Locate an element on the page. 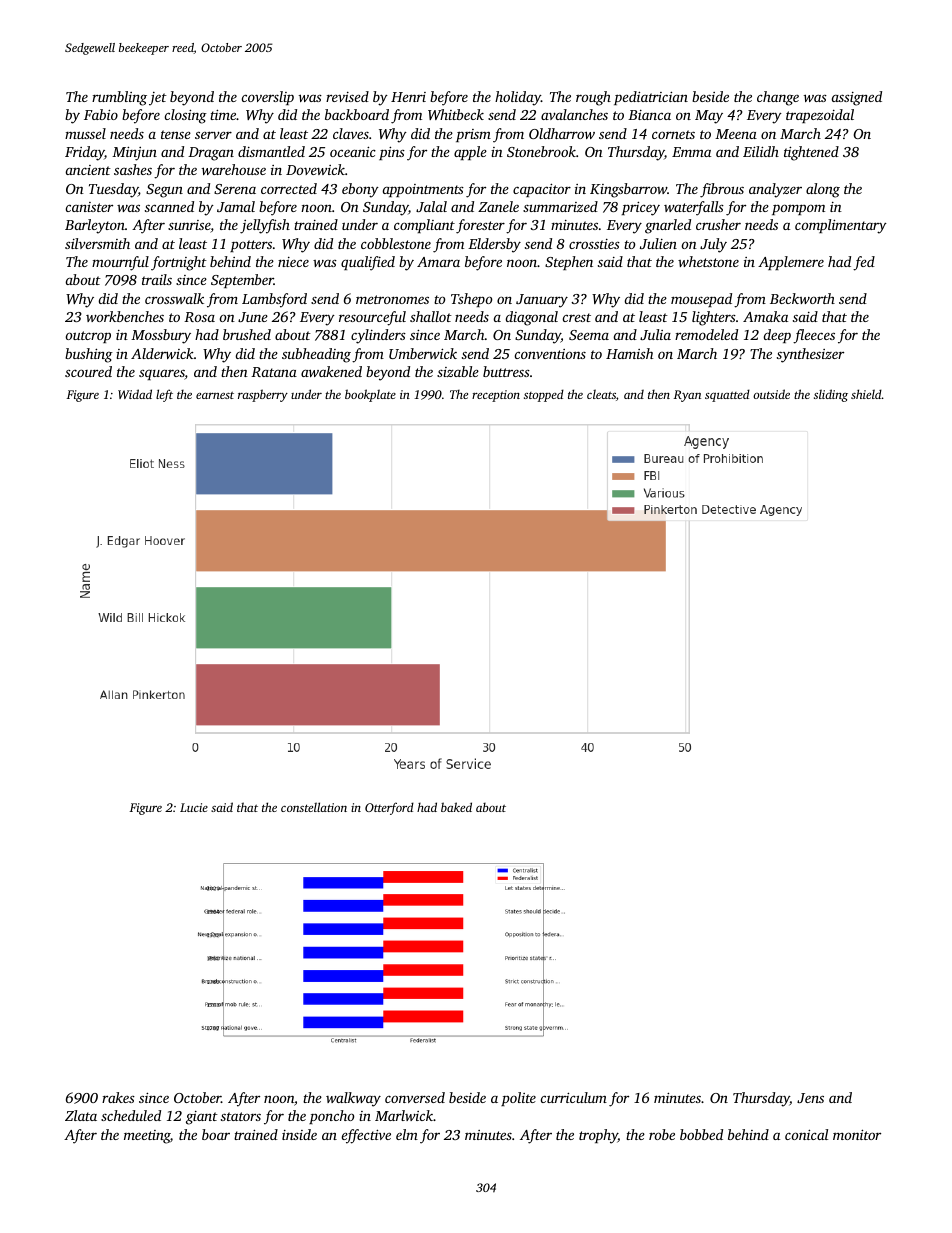  assigned is located at coordinates (857, 98).
